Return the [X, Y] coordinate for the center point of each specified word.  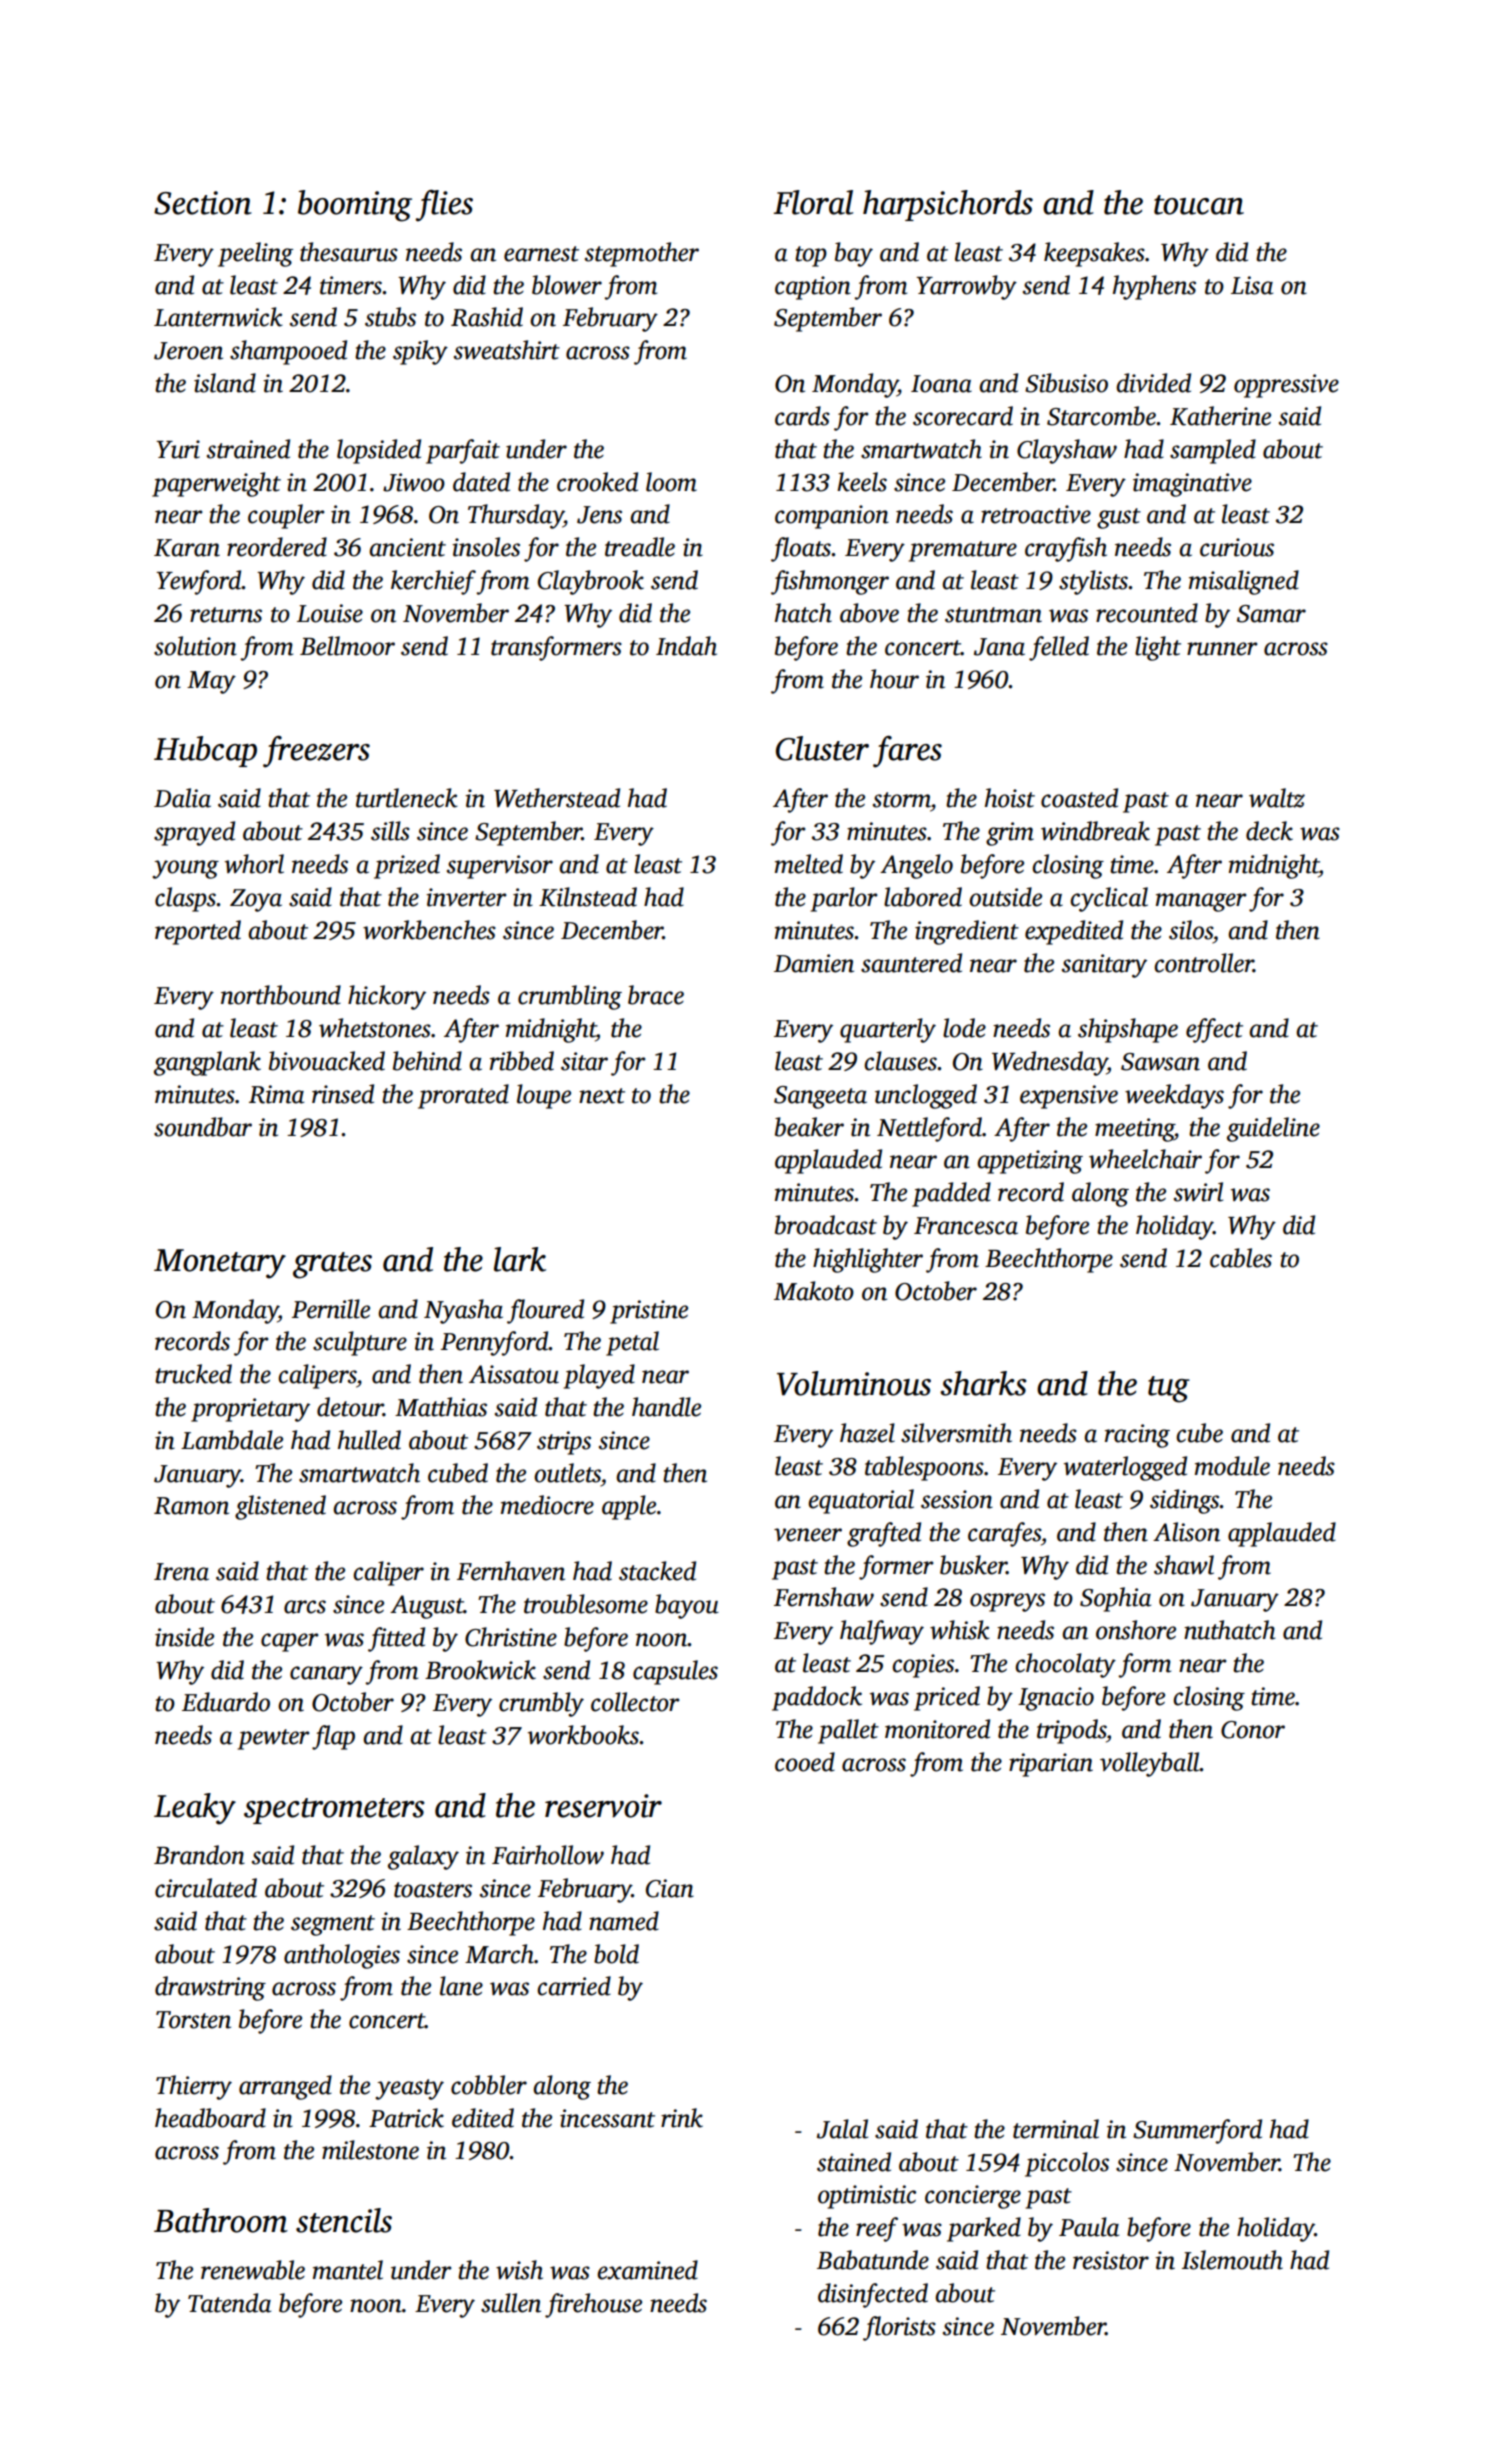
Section [203, 203]
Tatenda [229, 2303]
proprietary [250, 1410]
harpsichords [948, 205]
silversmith [956, 1433]
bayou [687, 1606]
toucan [1199, 205]
